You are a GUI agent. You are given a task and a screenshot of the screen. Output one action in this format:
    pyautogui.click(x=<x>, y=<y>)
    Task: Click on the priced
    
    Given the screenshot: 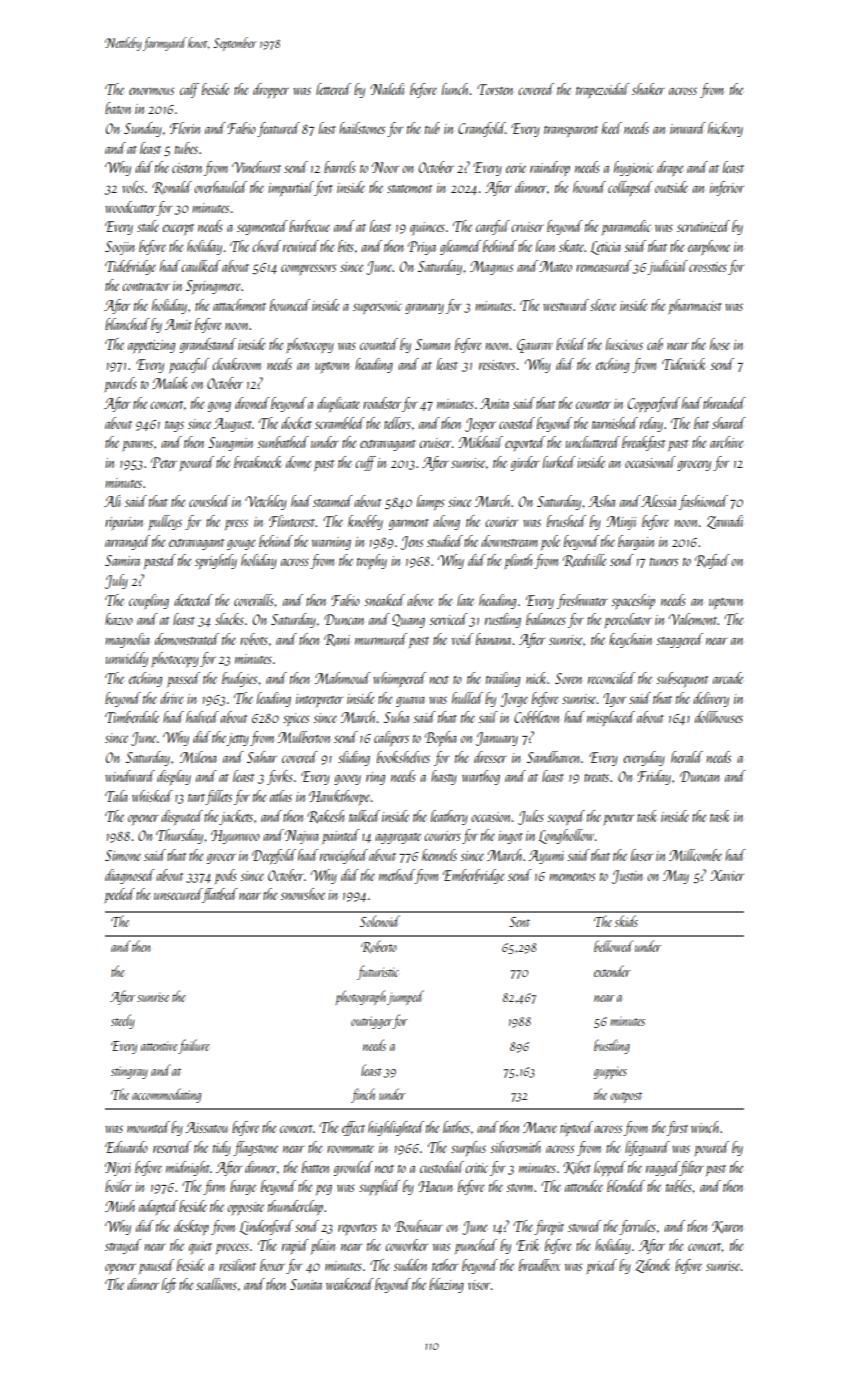 What is the action you would take?
    pyautogui.click(x=602, y=1266)
